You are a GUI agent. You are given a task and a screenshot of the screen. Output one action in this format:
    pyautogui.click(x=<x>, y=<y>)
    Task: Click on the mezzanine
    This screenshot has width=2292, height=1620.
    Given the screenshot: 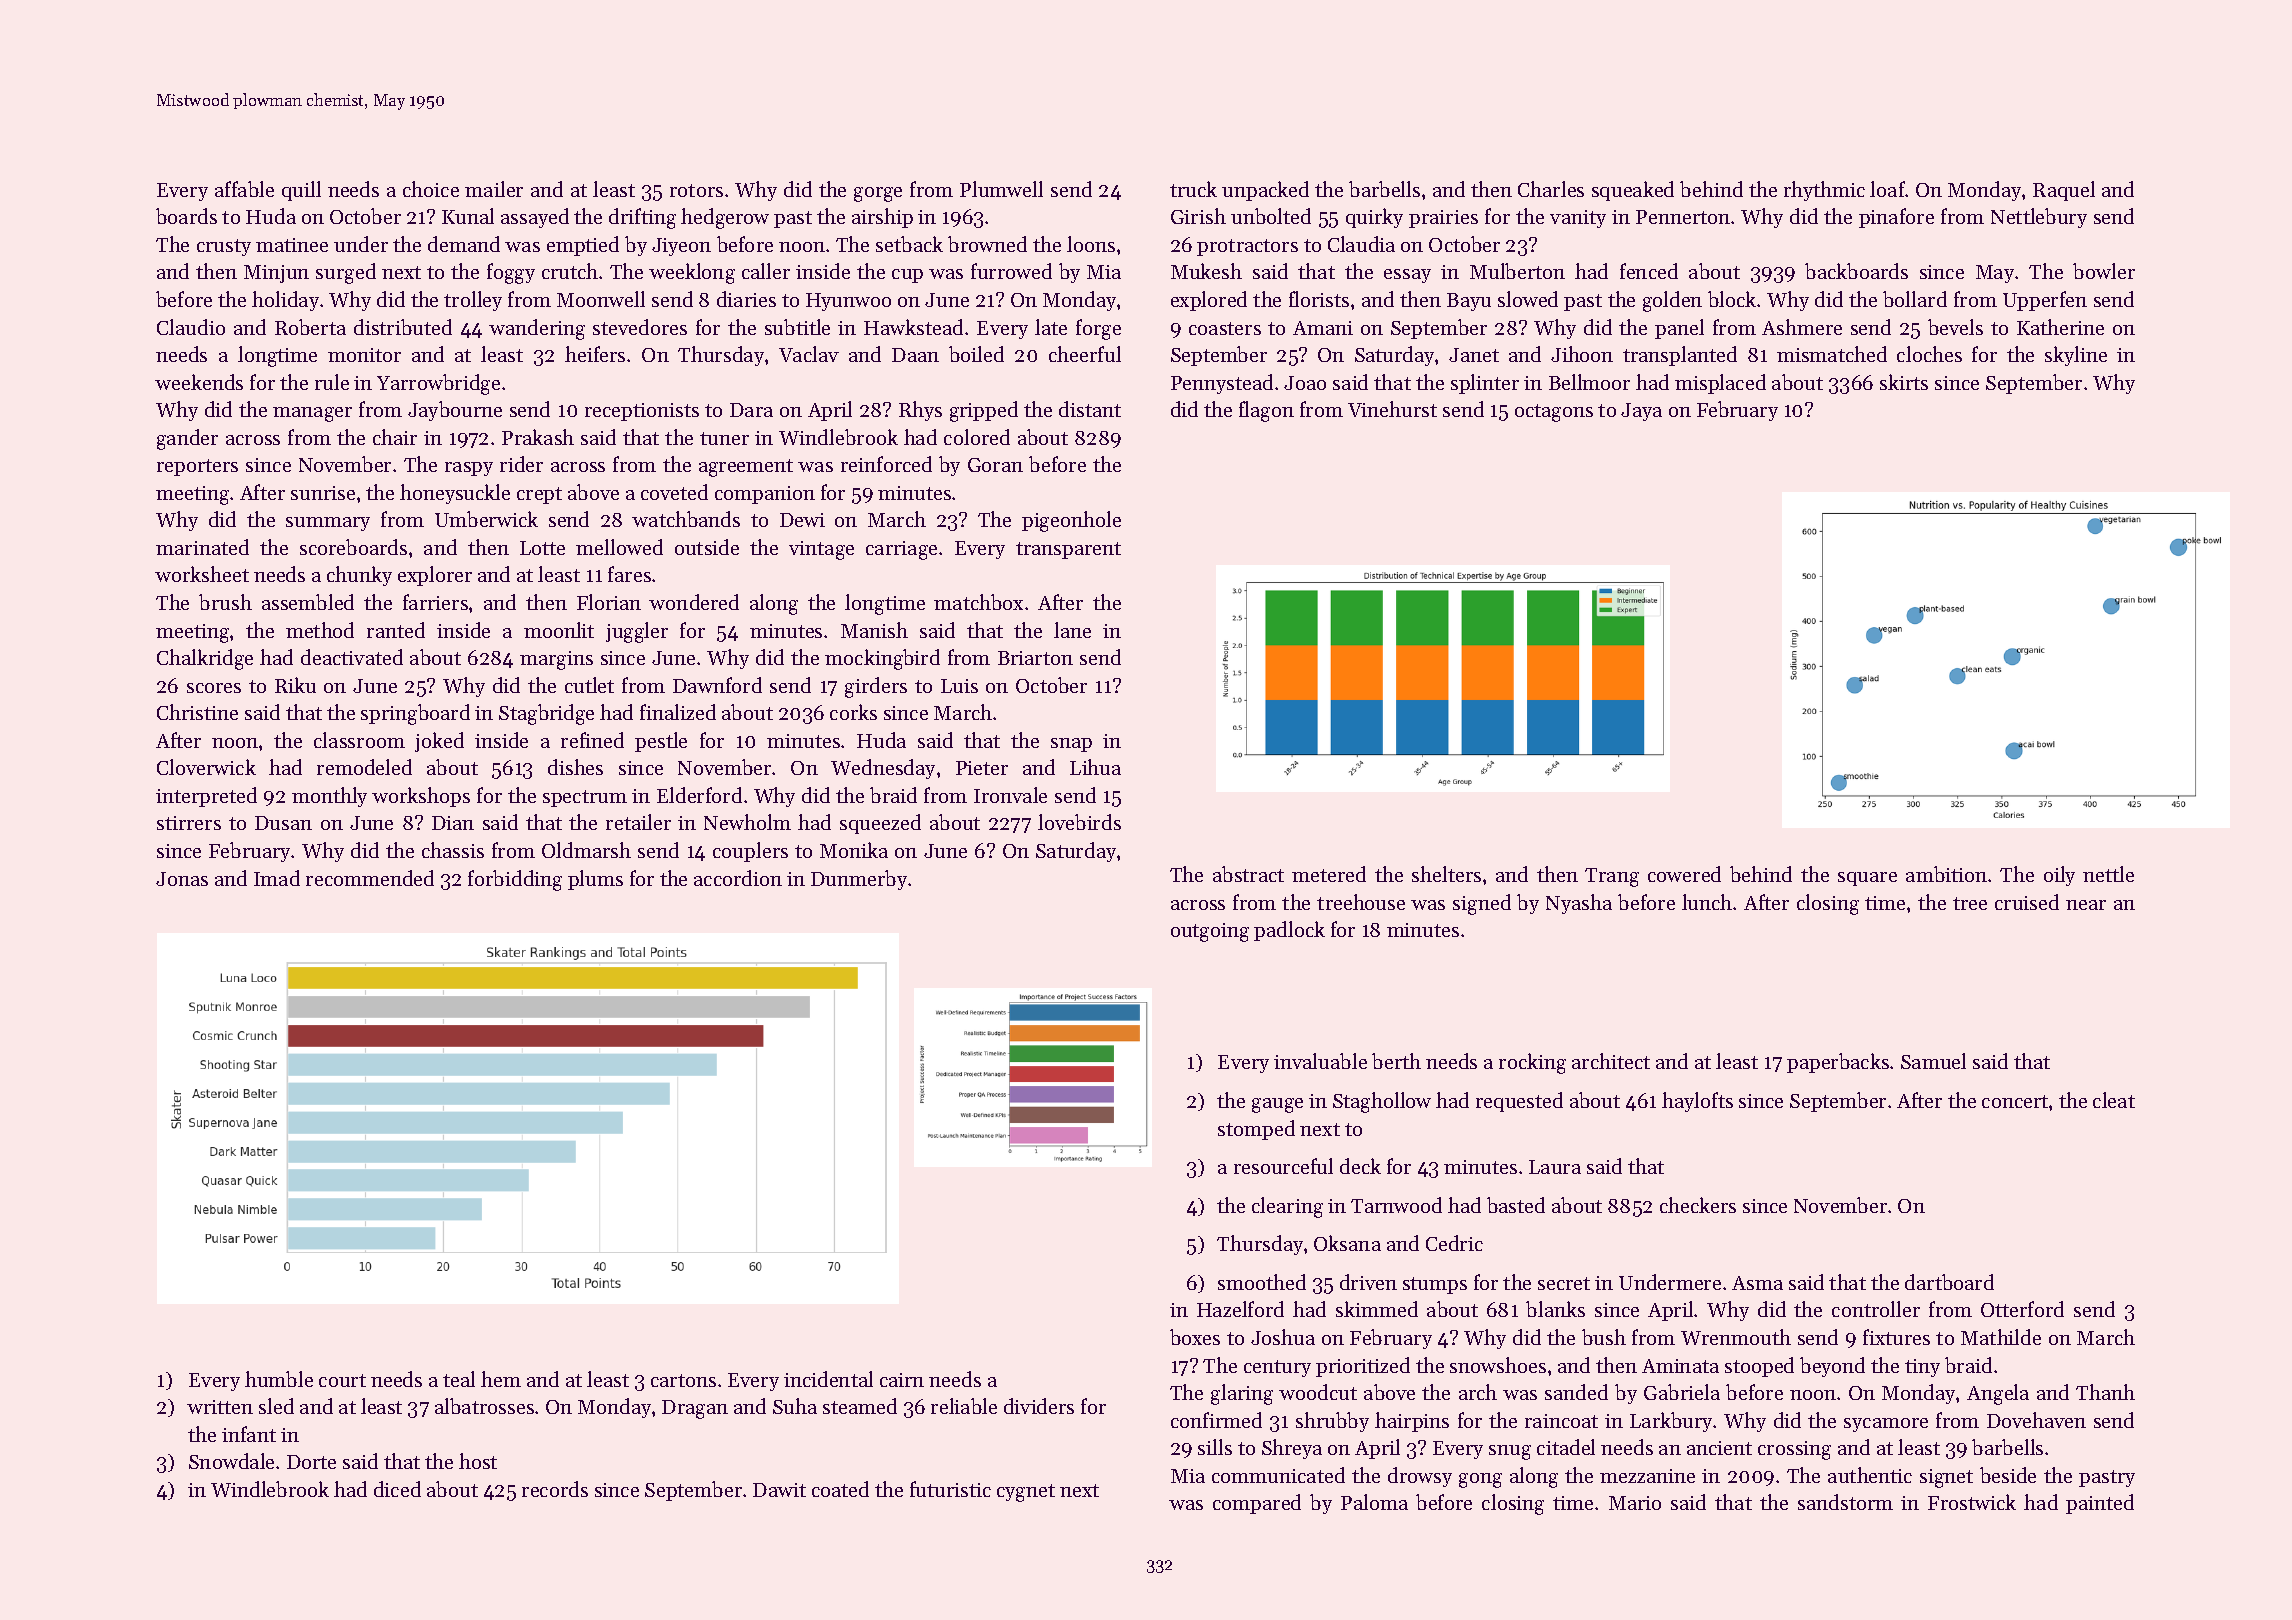 What is the action you would take?
    pyautogui.click(x=1647, y=1476)
